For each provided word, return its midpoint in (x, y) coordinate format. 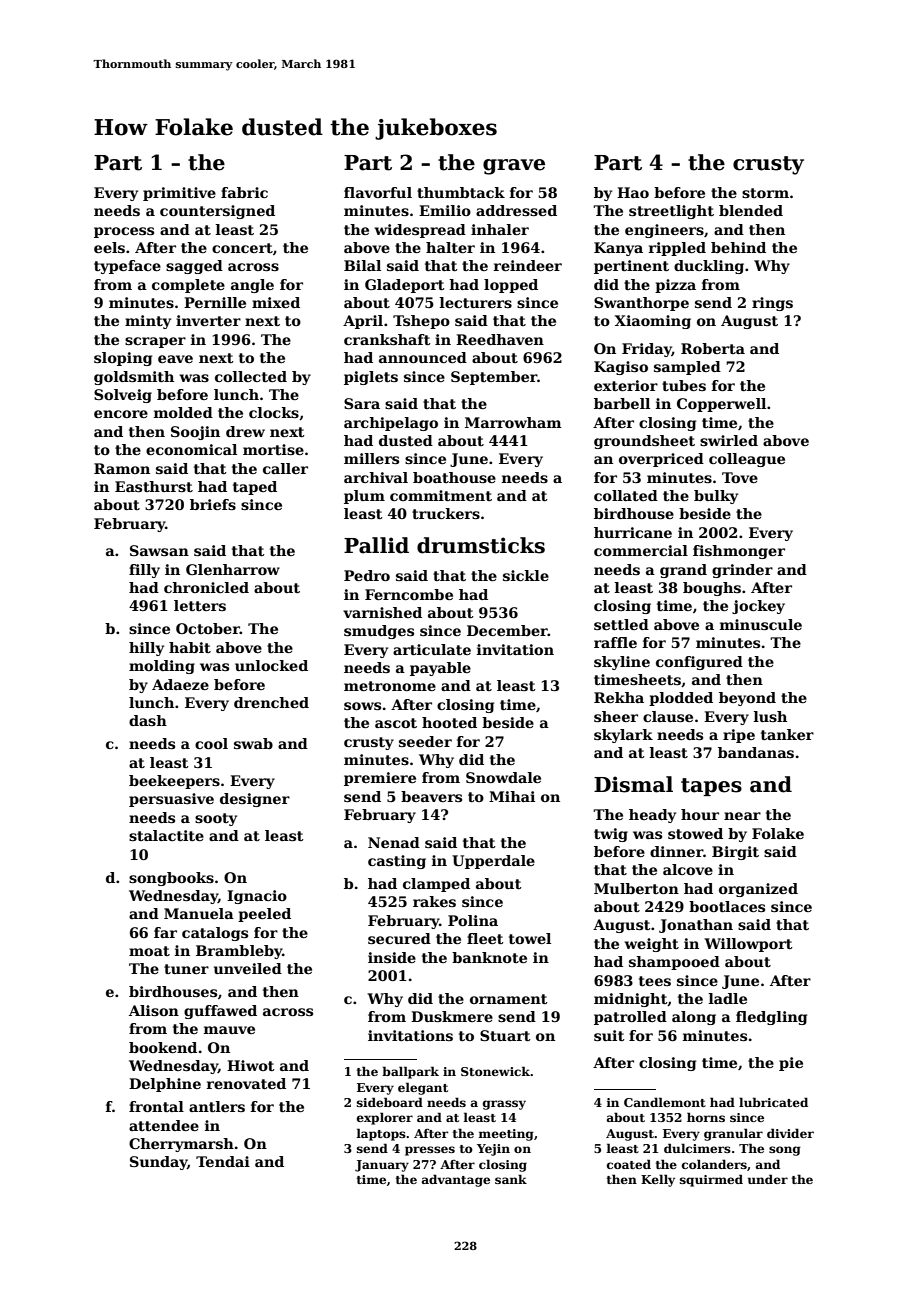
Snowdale (503, 777)
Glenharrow (233, 569)
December (507, 630)
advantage (456, 1180)
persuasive (171, 800)
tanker (787, 734)
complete (188, 286)
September (494, 378)
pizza (675, 286)
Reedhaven (500, 339)
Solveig (123, 396)
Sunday (158, 1163)
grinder (742, 571)
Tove (740, 477)
